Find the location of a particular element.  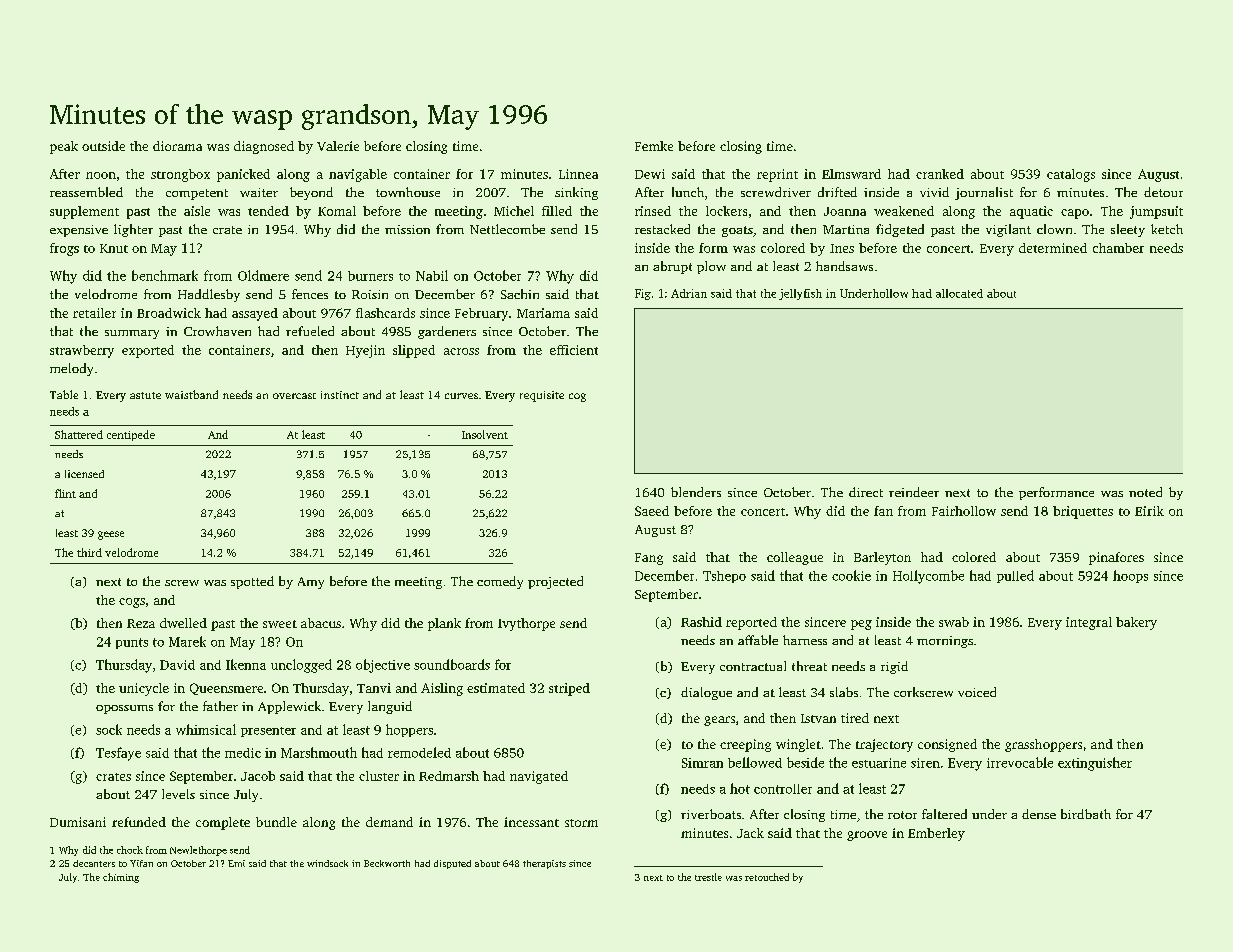

Valerie is located at coordinates (338, 146).
